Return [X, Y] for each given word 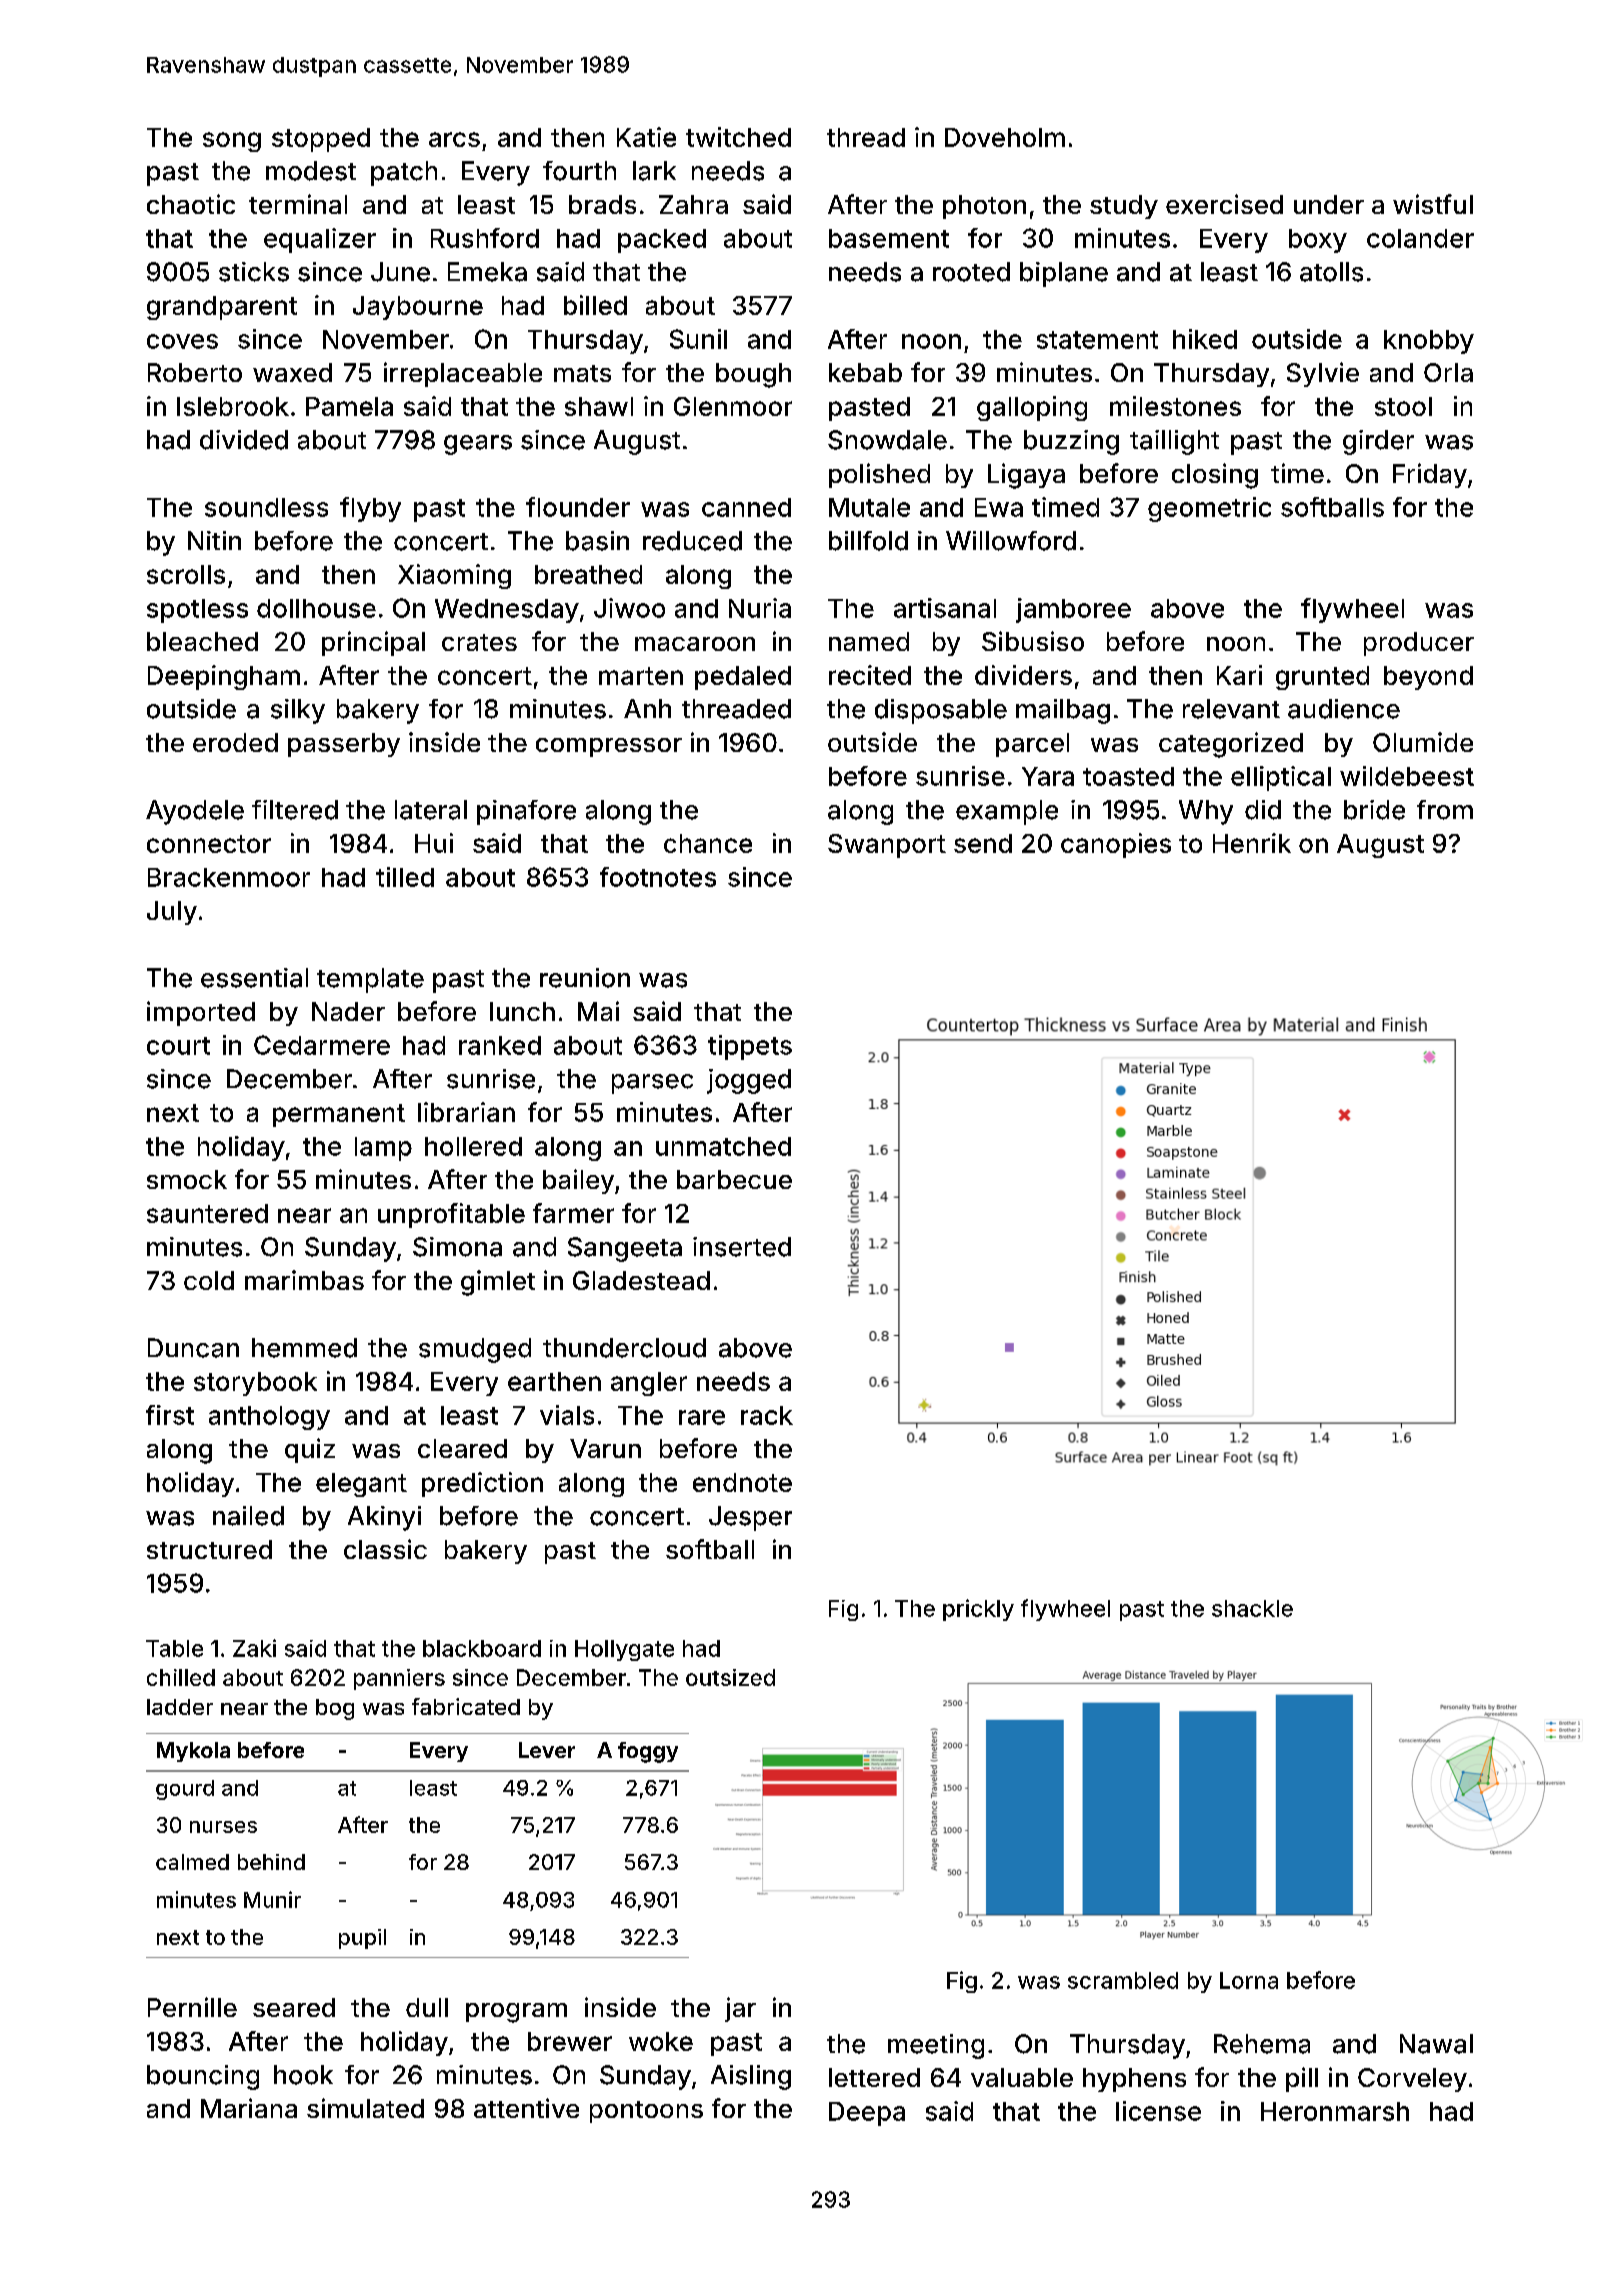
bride [1374, 810]
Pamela [349, 406]
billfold [868, 541]
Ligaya [1026, 476]
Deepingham [224, 677]
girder [1378, 442]
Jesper [750, 1518]
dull [427, 2007]
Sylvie [1323, 374]
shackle [1252, 1608]
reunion [585, 978]
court [178, 1046]
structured [209, 1549]
